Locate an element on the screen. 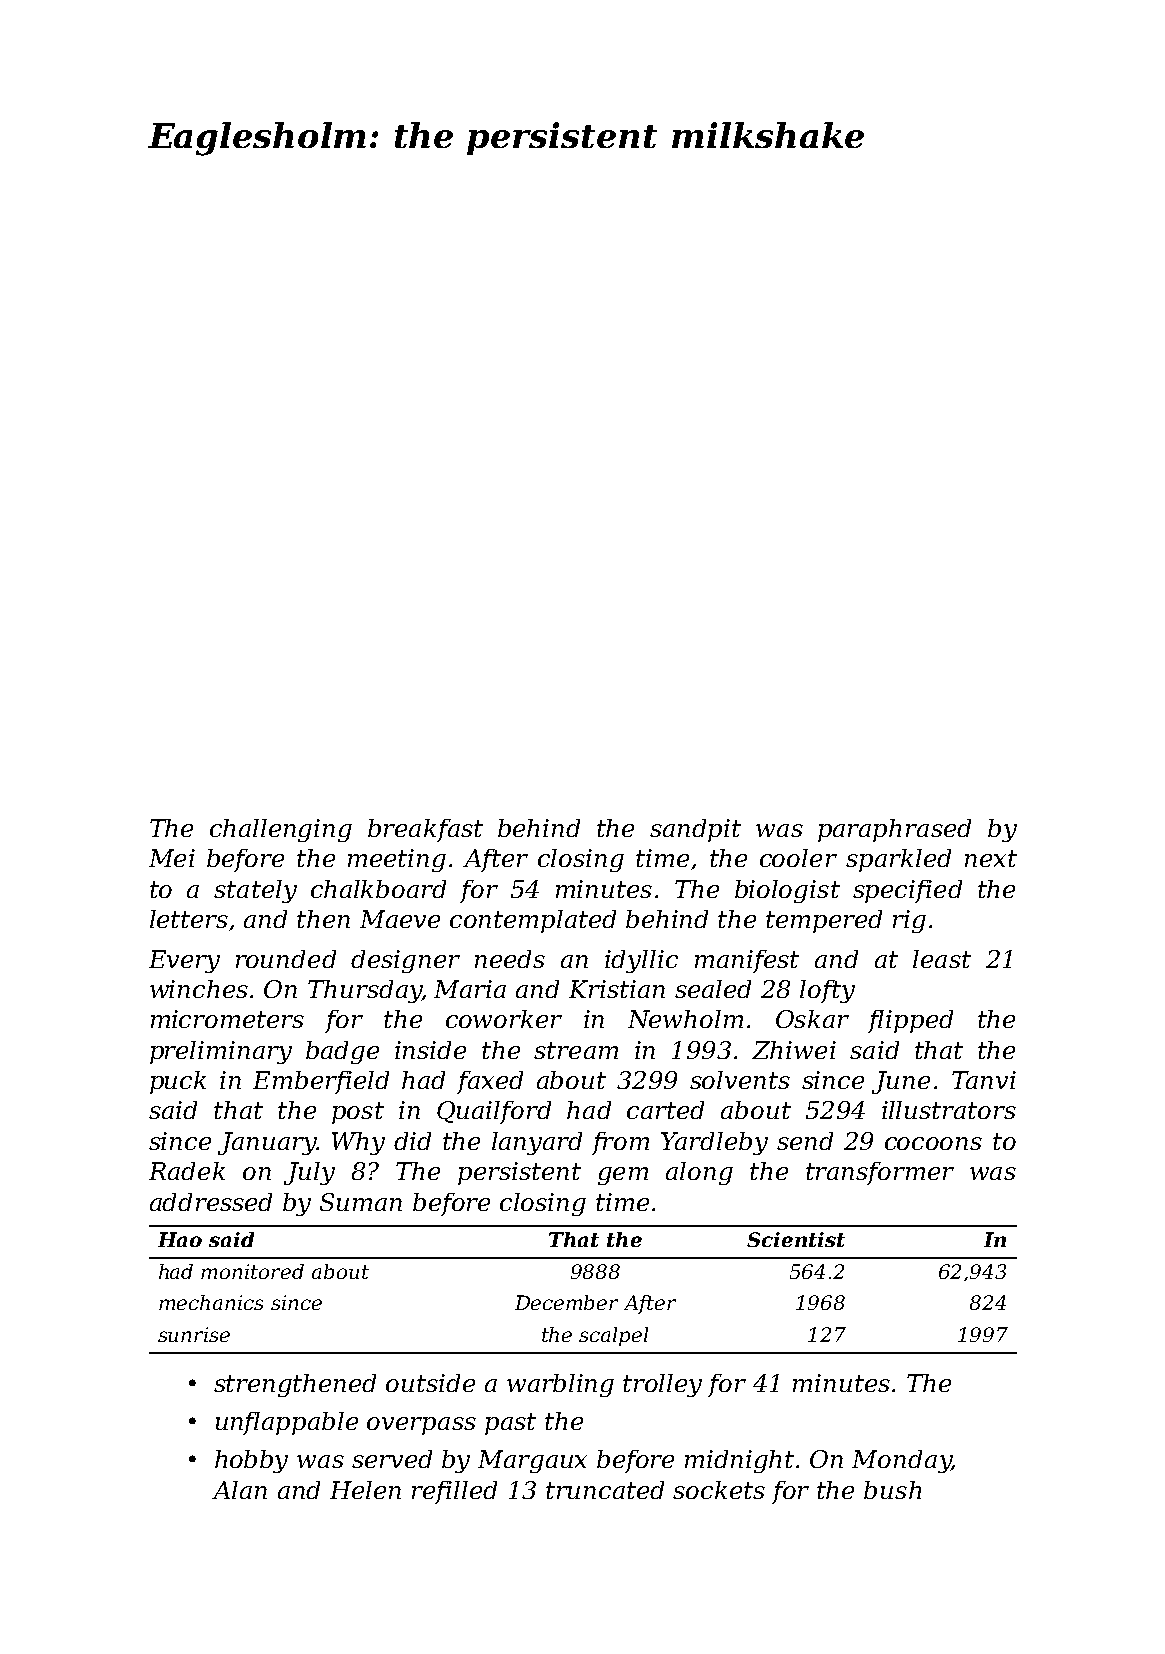 This screenshot has width=1165, height=1654. Helen is located at coordinates (365, 1490).
